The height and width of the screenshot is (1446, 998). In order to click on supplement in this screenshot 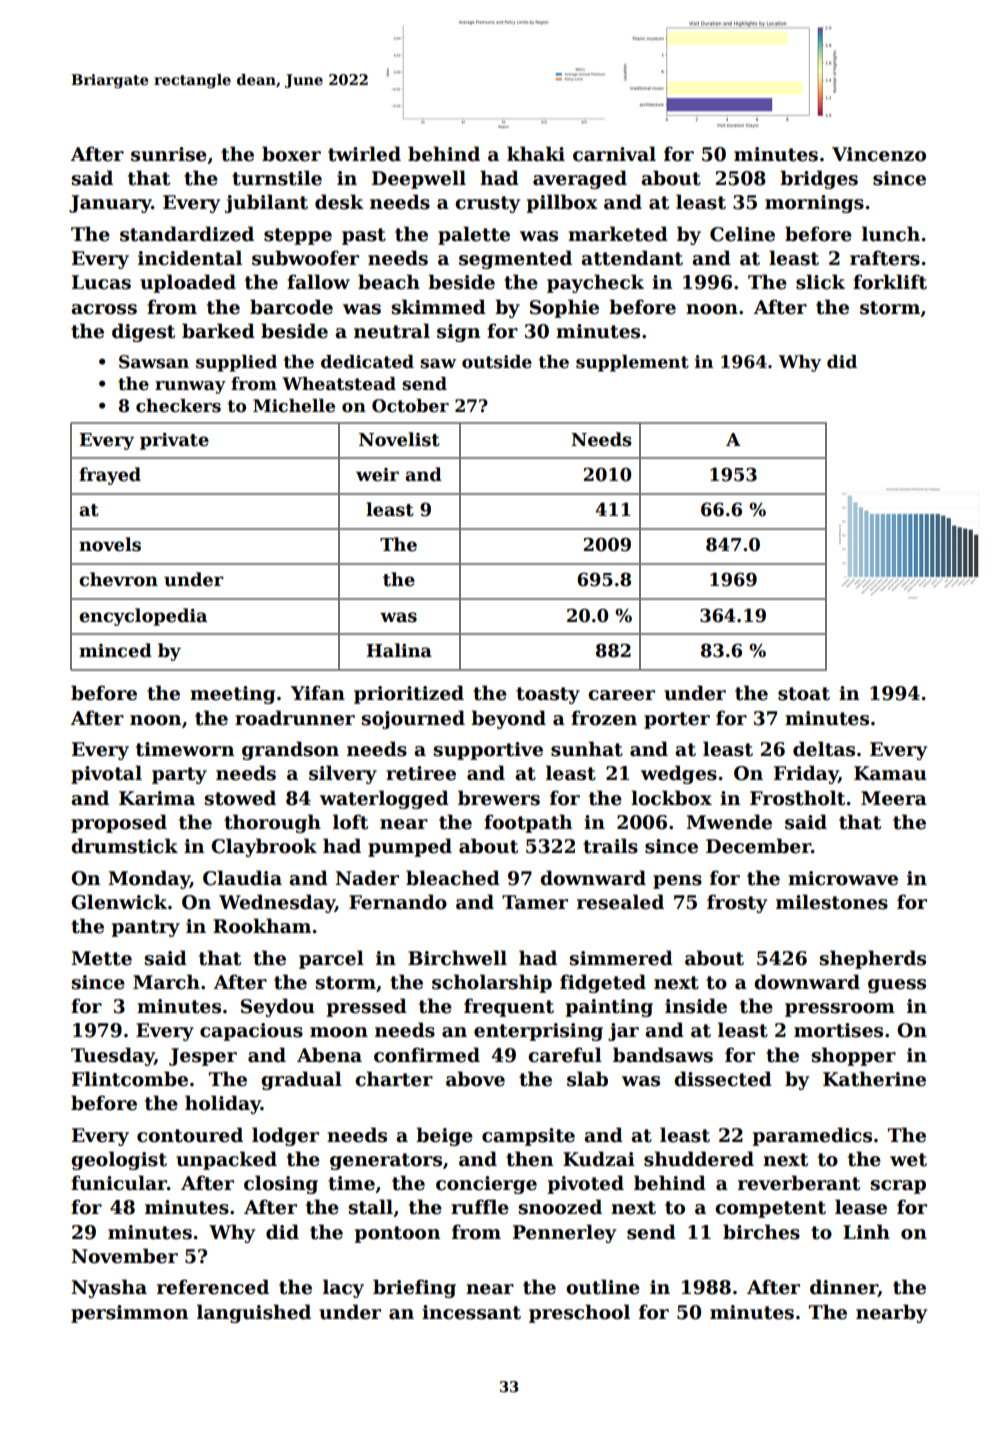, I will do `click(632, 363)`.
